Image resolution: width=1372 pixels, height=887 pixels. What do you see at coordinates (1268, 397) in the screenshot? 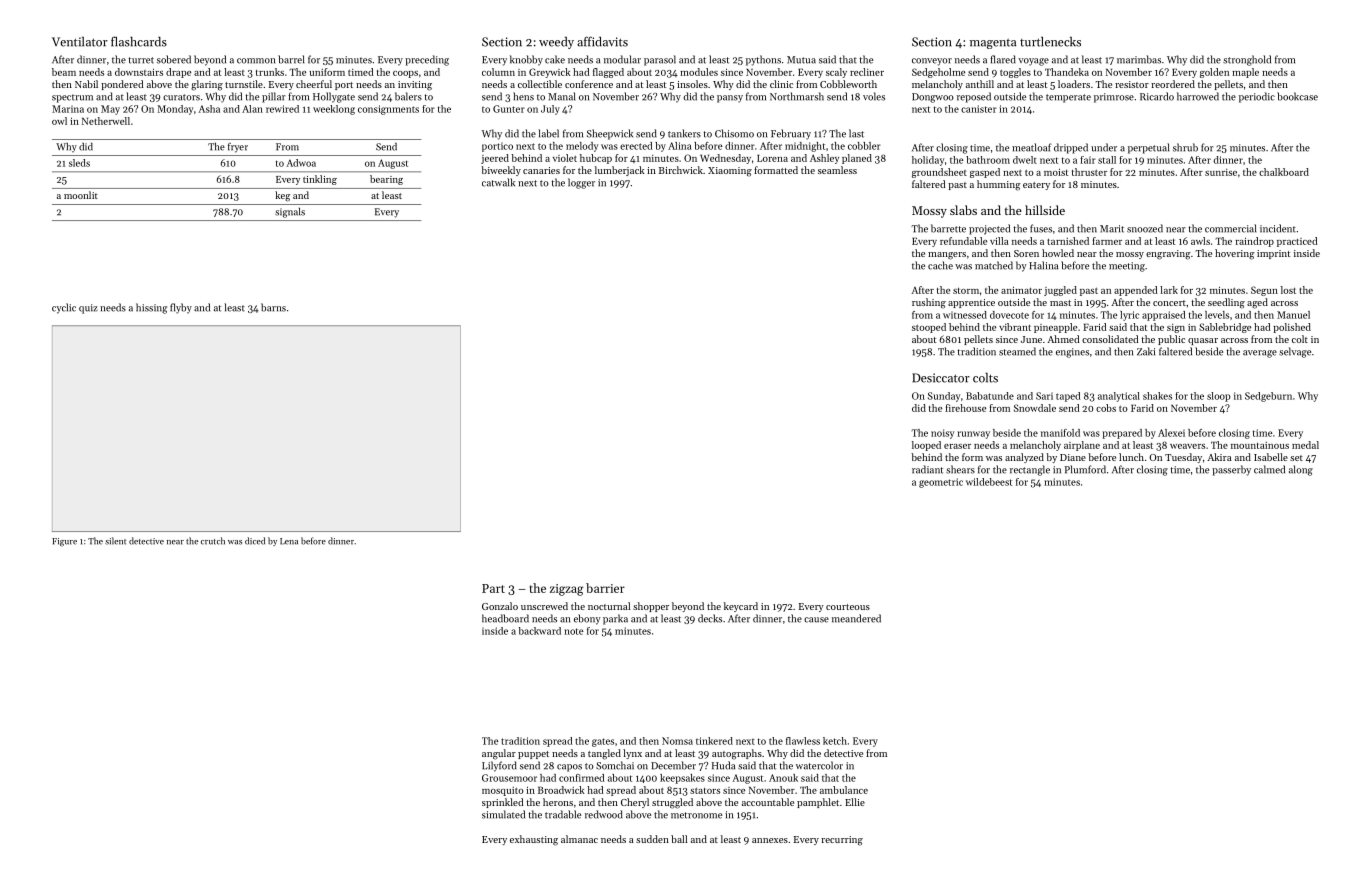
I see `Sedgeburn` at bounding box center [1268, 397].
